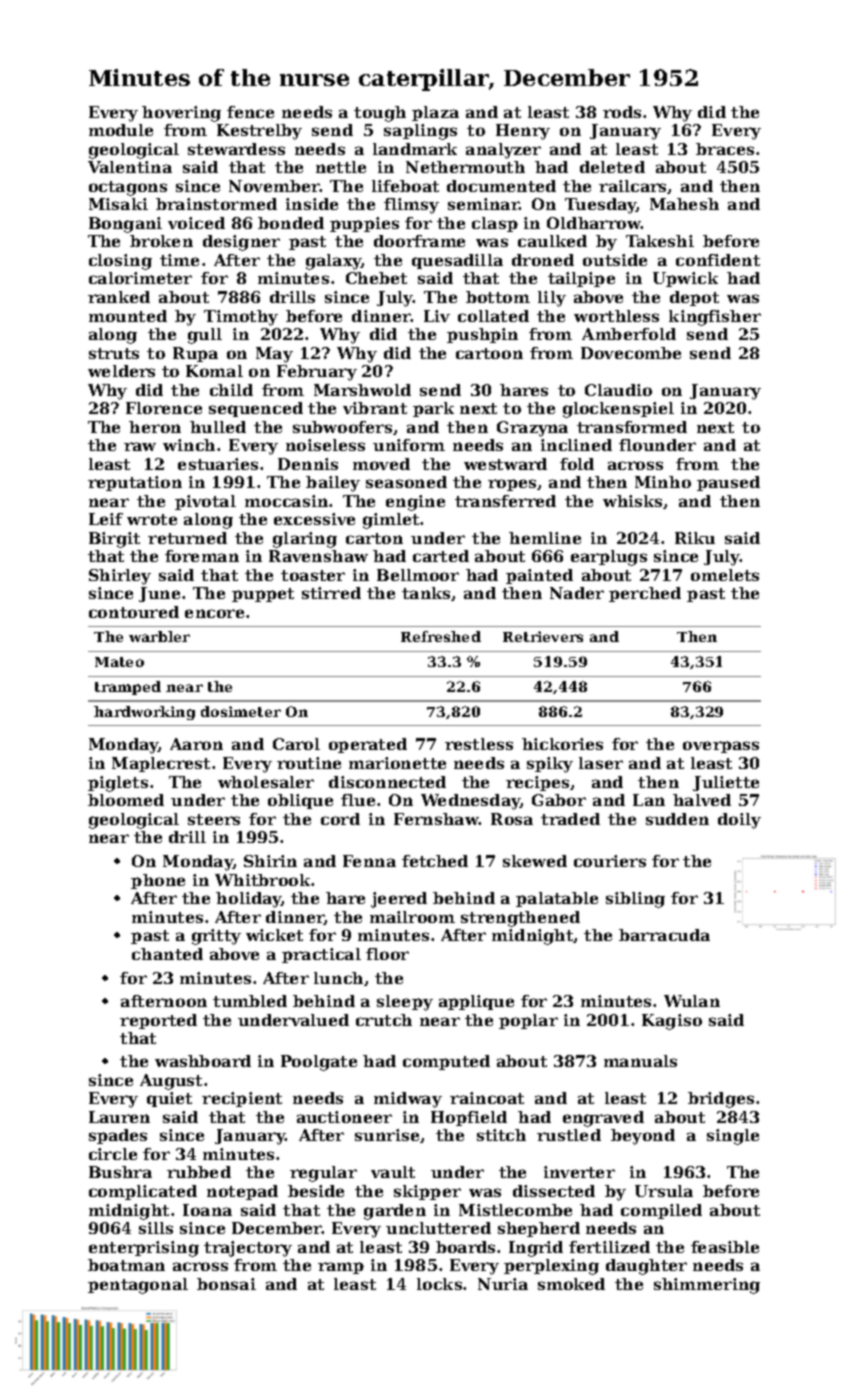 This document has height=1400, width=849. I want to click on park, so click(433, 409).
